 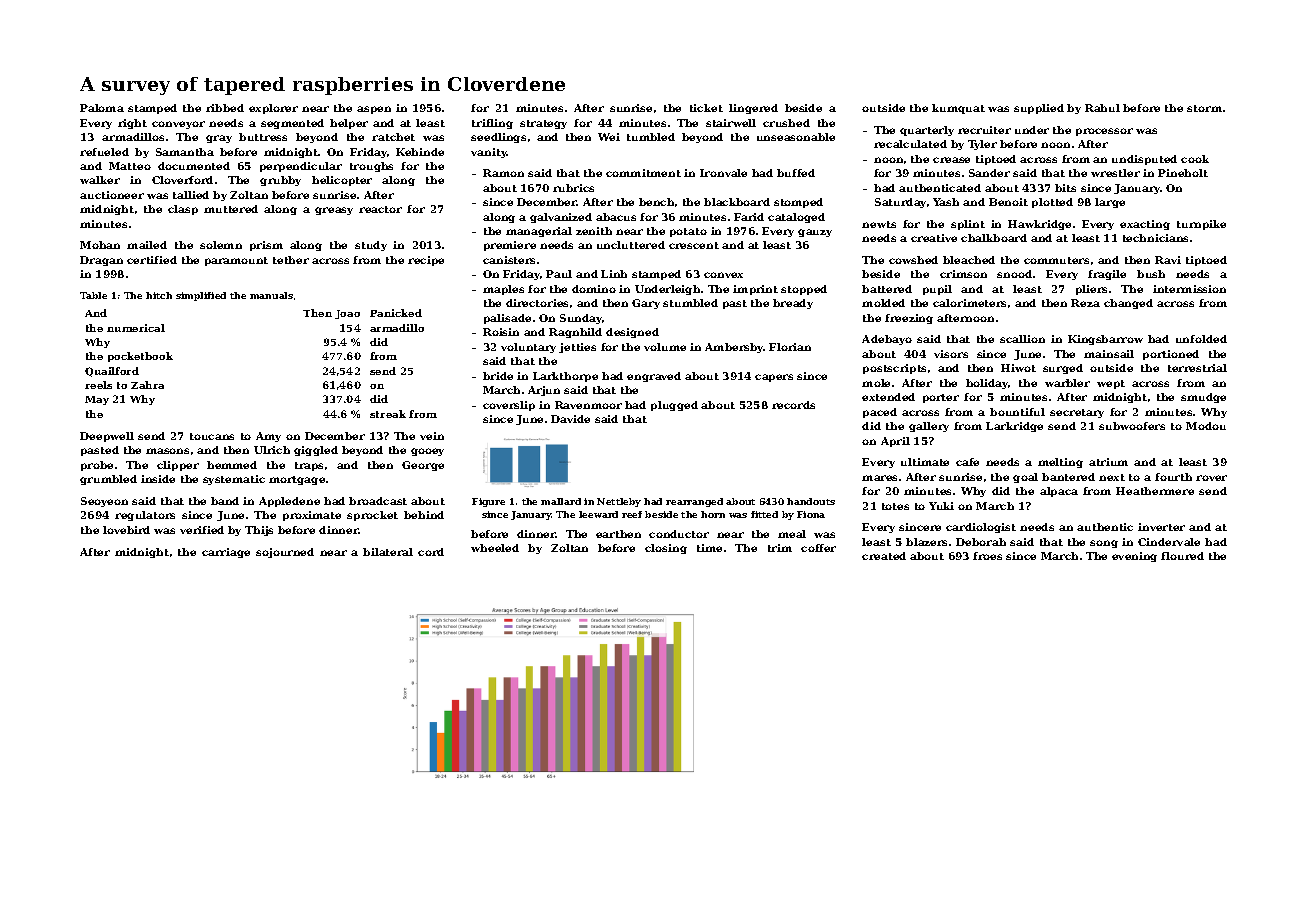 What do you see at coordinates (202, 530) in the screenshot?
I see `verified` at bounding box center [202, 530].
